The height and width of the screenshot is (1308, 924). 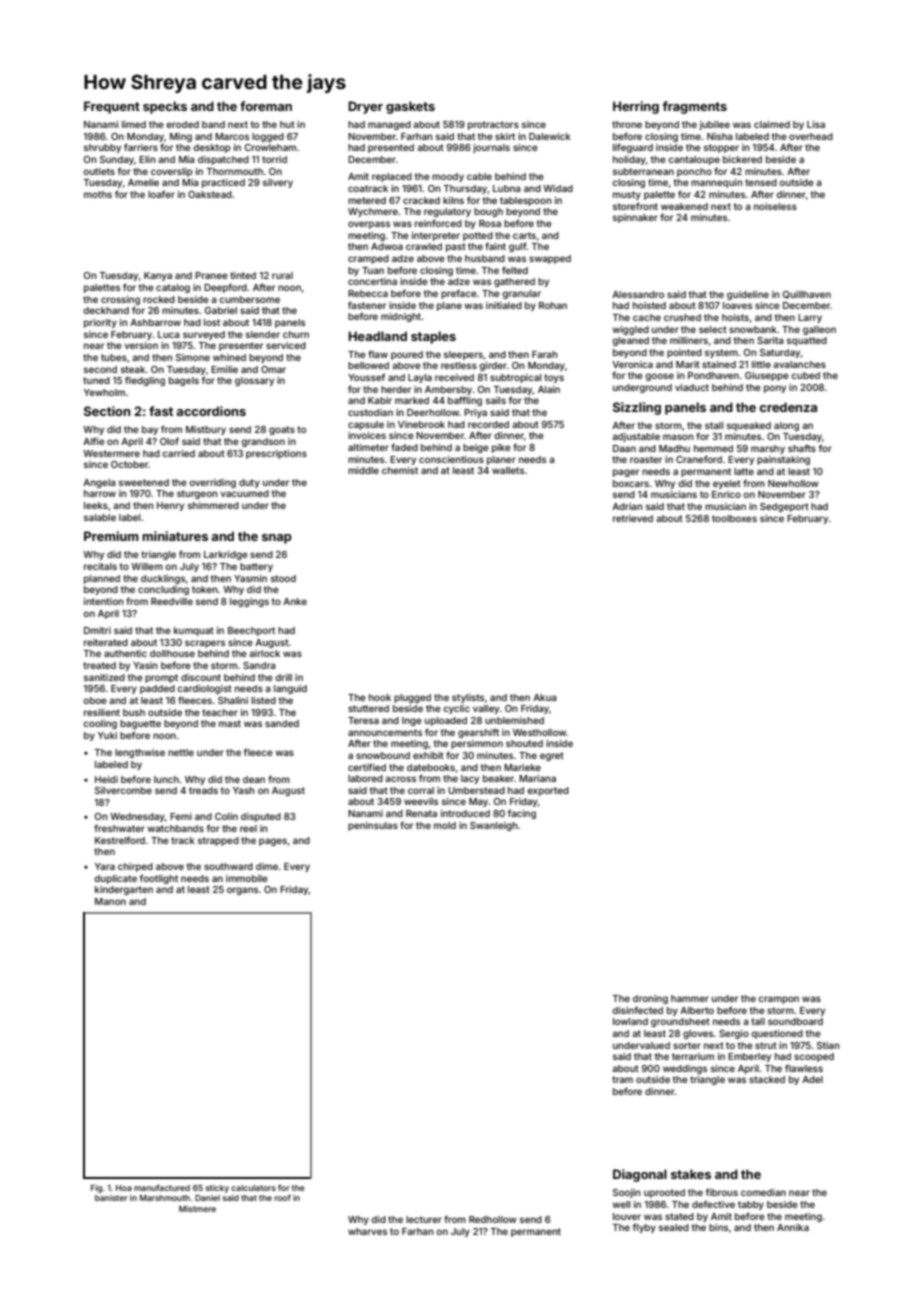 What do you see at coordinates (283, 578) in the screenshot?
I see `stood` at bounding box center [283, 578].
